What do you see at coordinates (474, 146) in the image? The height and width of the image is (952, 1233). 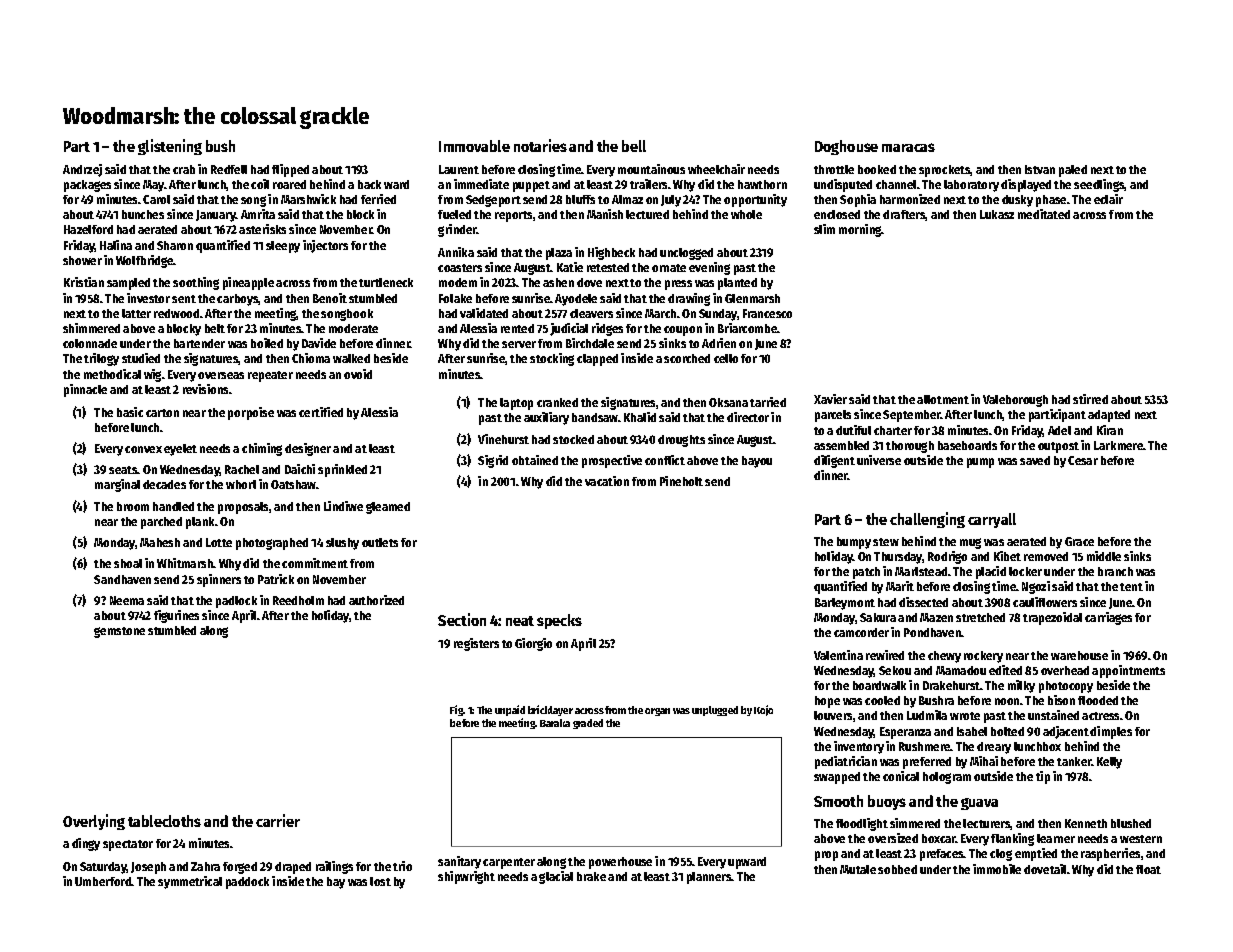 I see `Immovable` at bounding box center [474, 146].
